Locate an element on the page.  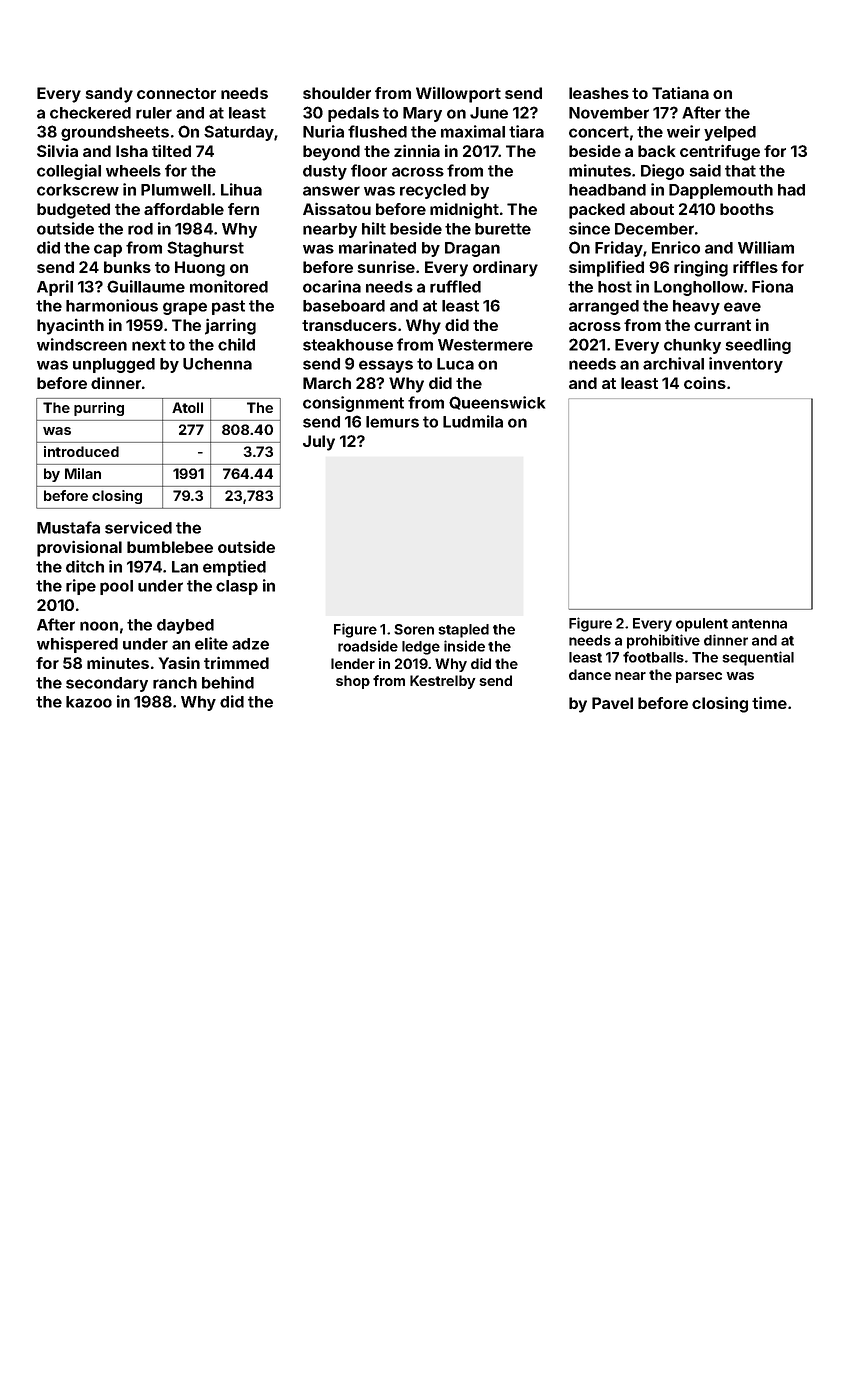
clasp is located at coordinates (237, 587).
